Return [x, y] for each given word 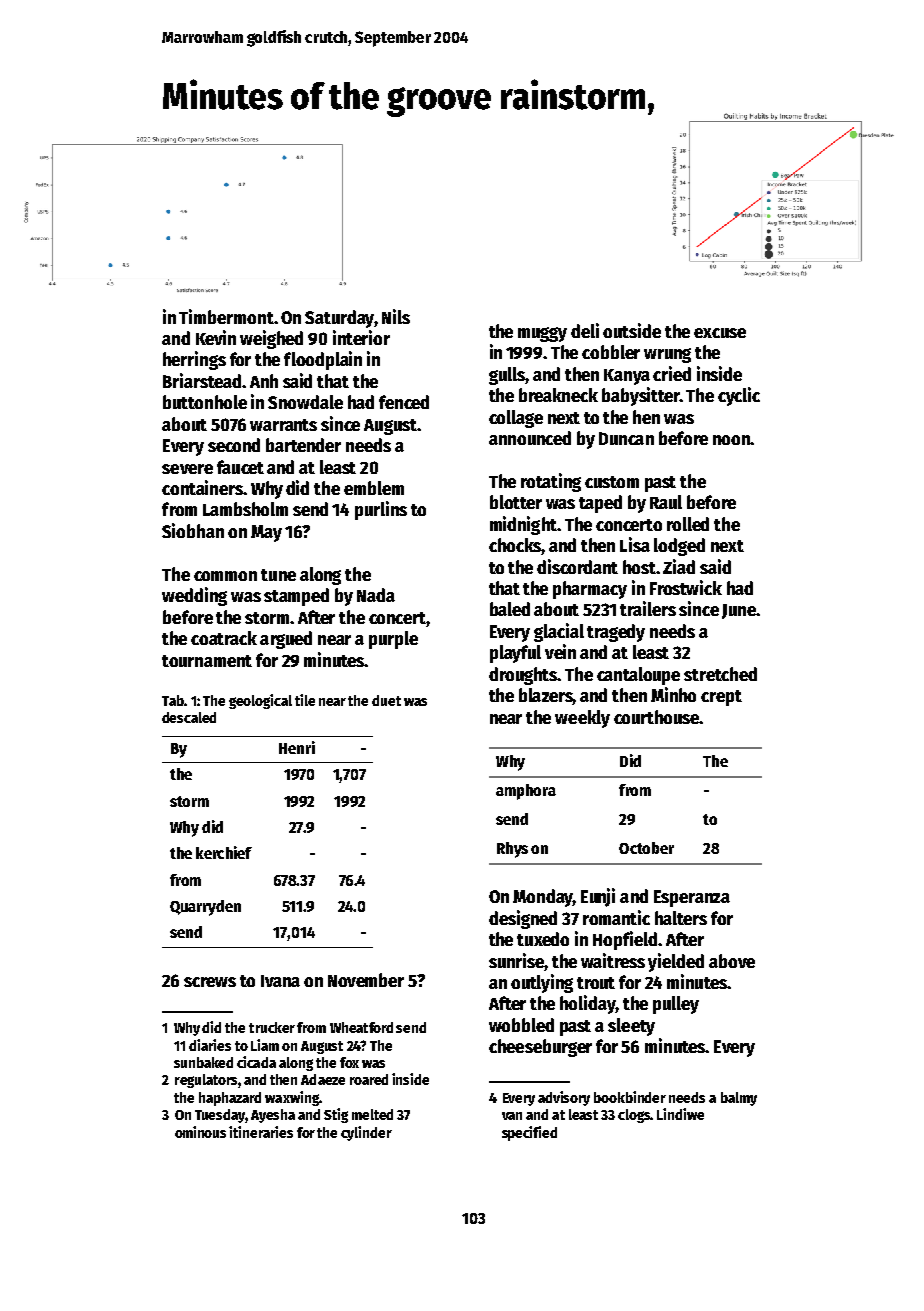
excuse [720, 333]
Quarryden [205, 908]
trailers [648, 608]
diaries [210, 1045]
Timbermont [226, 316]
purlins [381, 510]
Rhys [512, 850]
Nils [396, 316]
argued [286, 640]
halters [681, 918]
